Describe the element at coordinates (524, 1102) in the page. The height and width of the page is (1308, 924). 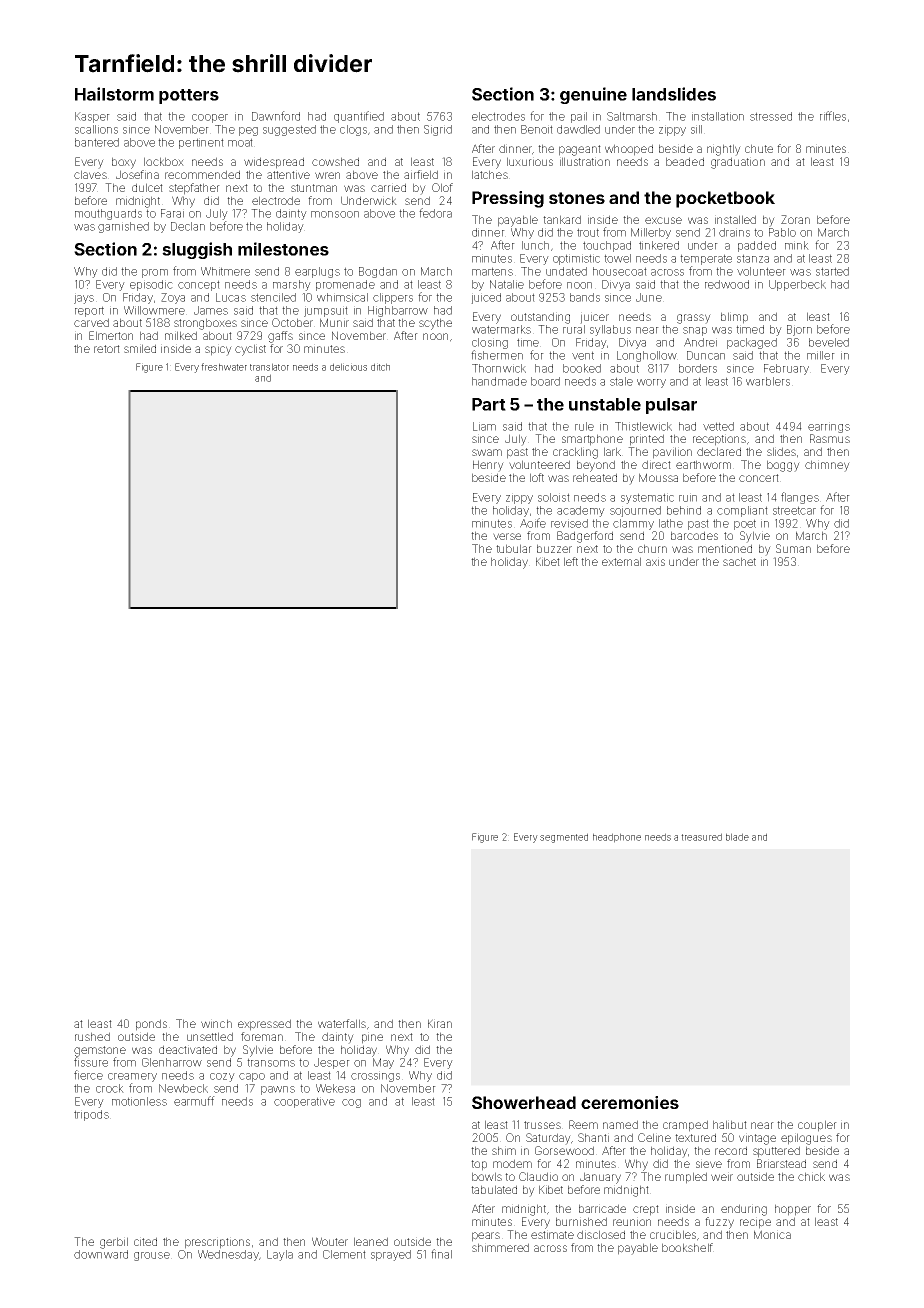
I see `Showerhead` at that location.
